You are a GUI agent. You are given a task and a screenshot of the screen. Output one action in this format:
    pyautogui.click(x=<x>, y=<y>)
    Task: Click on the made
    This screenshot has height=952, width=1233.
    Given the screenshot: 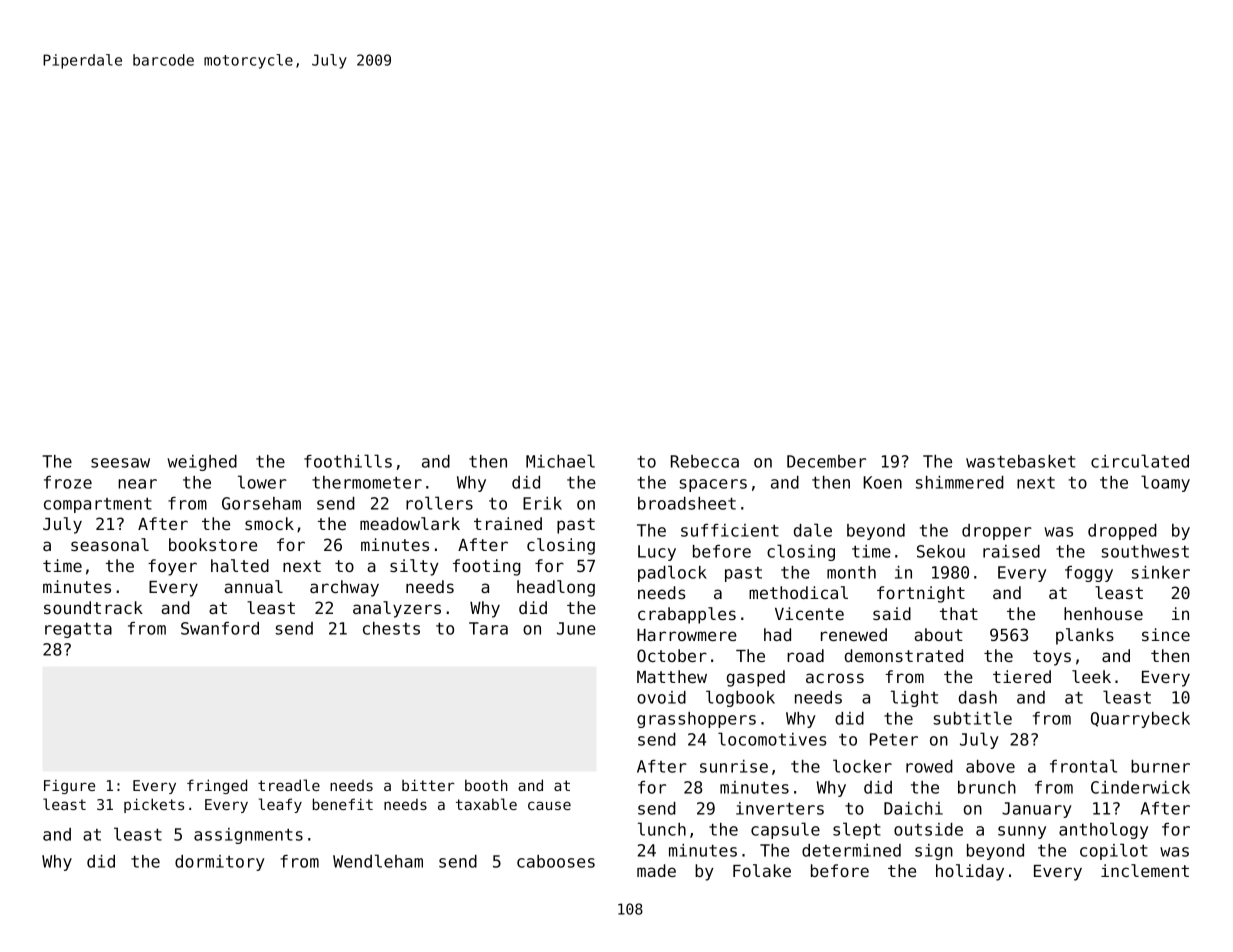 What is the action you would take?
    pyautogui.click(x=656, y=870)
